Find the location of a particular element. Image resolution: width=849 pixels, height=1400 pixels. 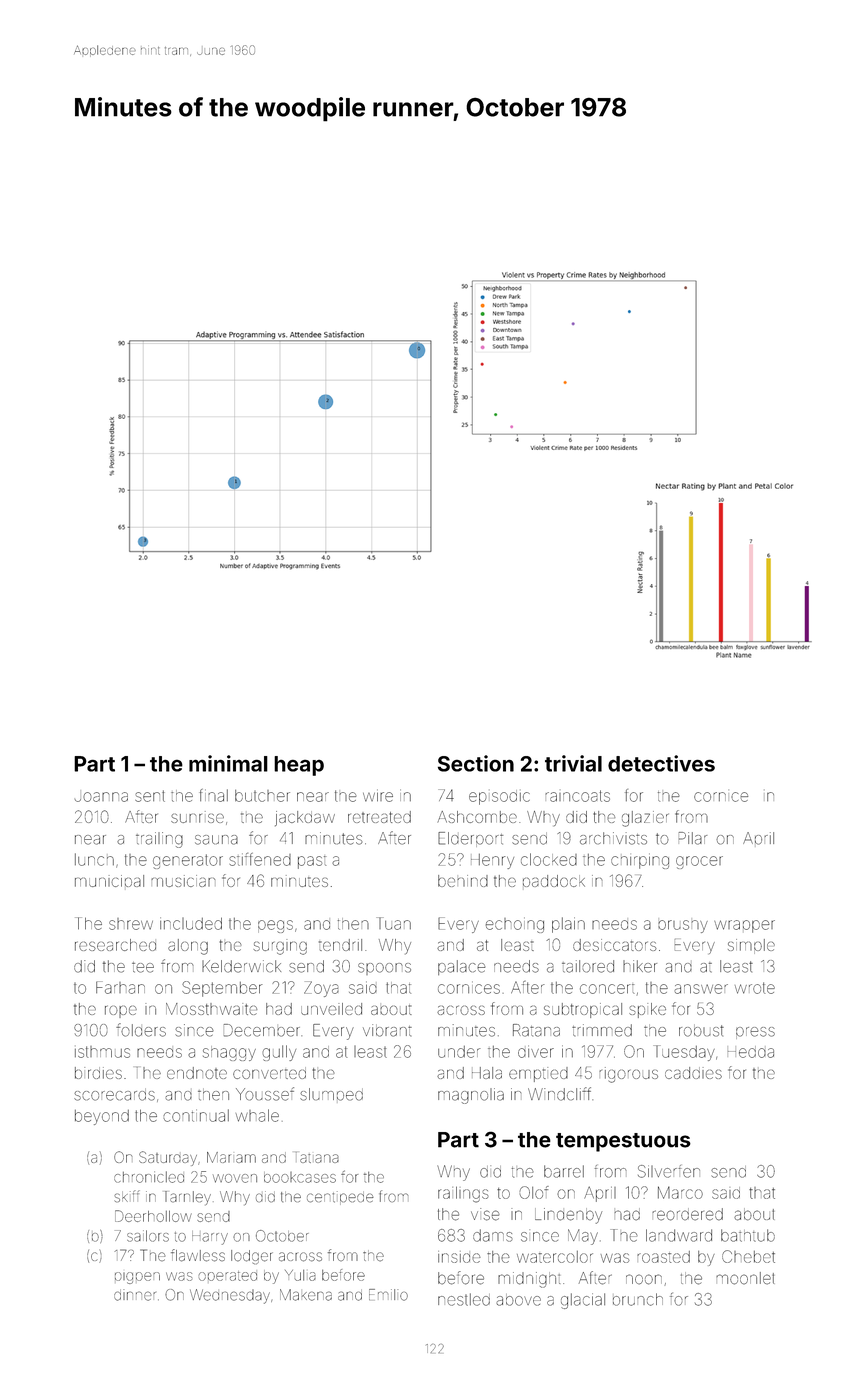

barrel is located at coordinates (564, 1171).
